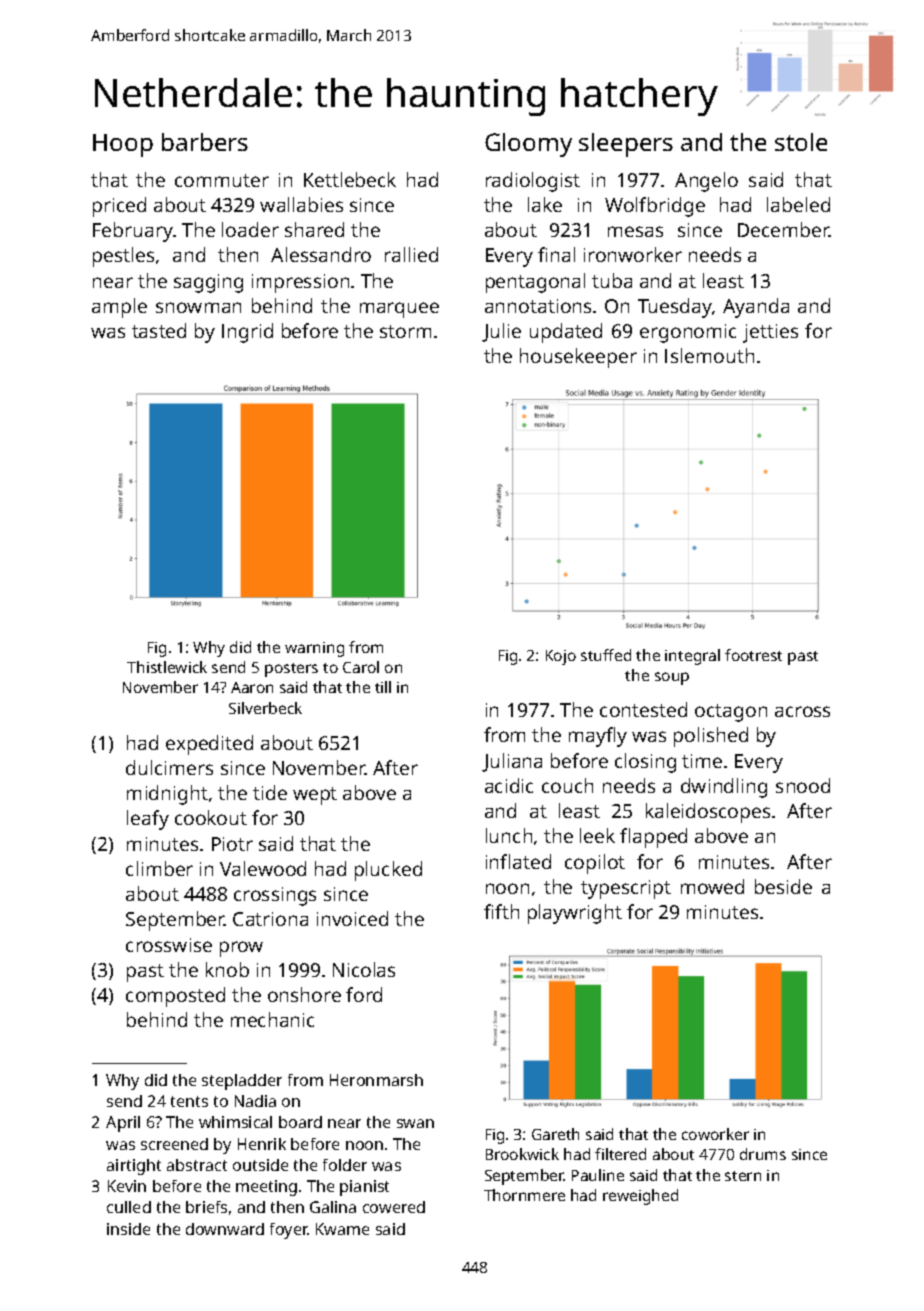 The width and height of the screenshot is (924, 1311). What do you see at coordinates (205, 142) in the screenshot?
I see `barbers` at bounding box center [205, 142].
